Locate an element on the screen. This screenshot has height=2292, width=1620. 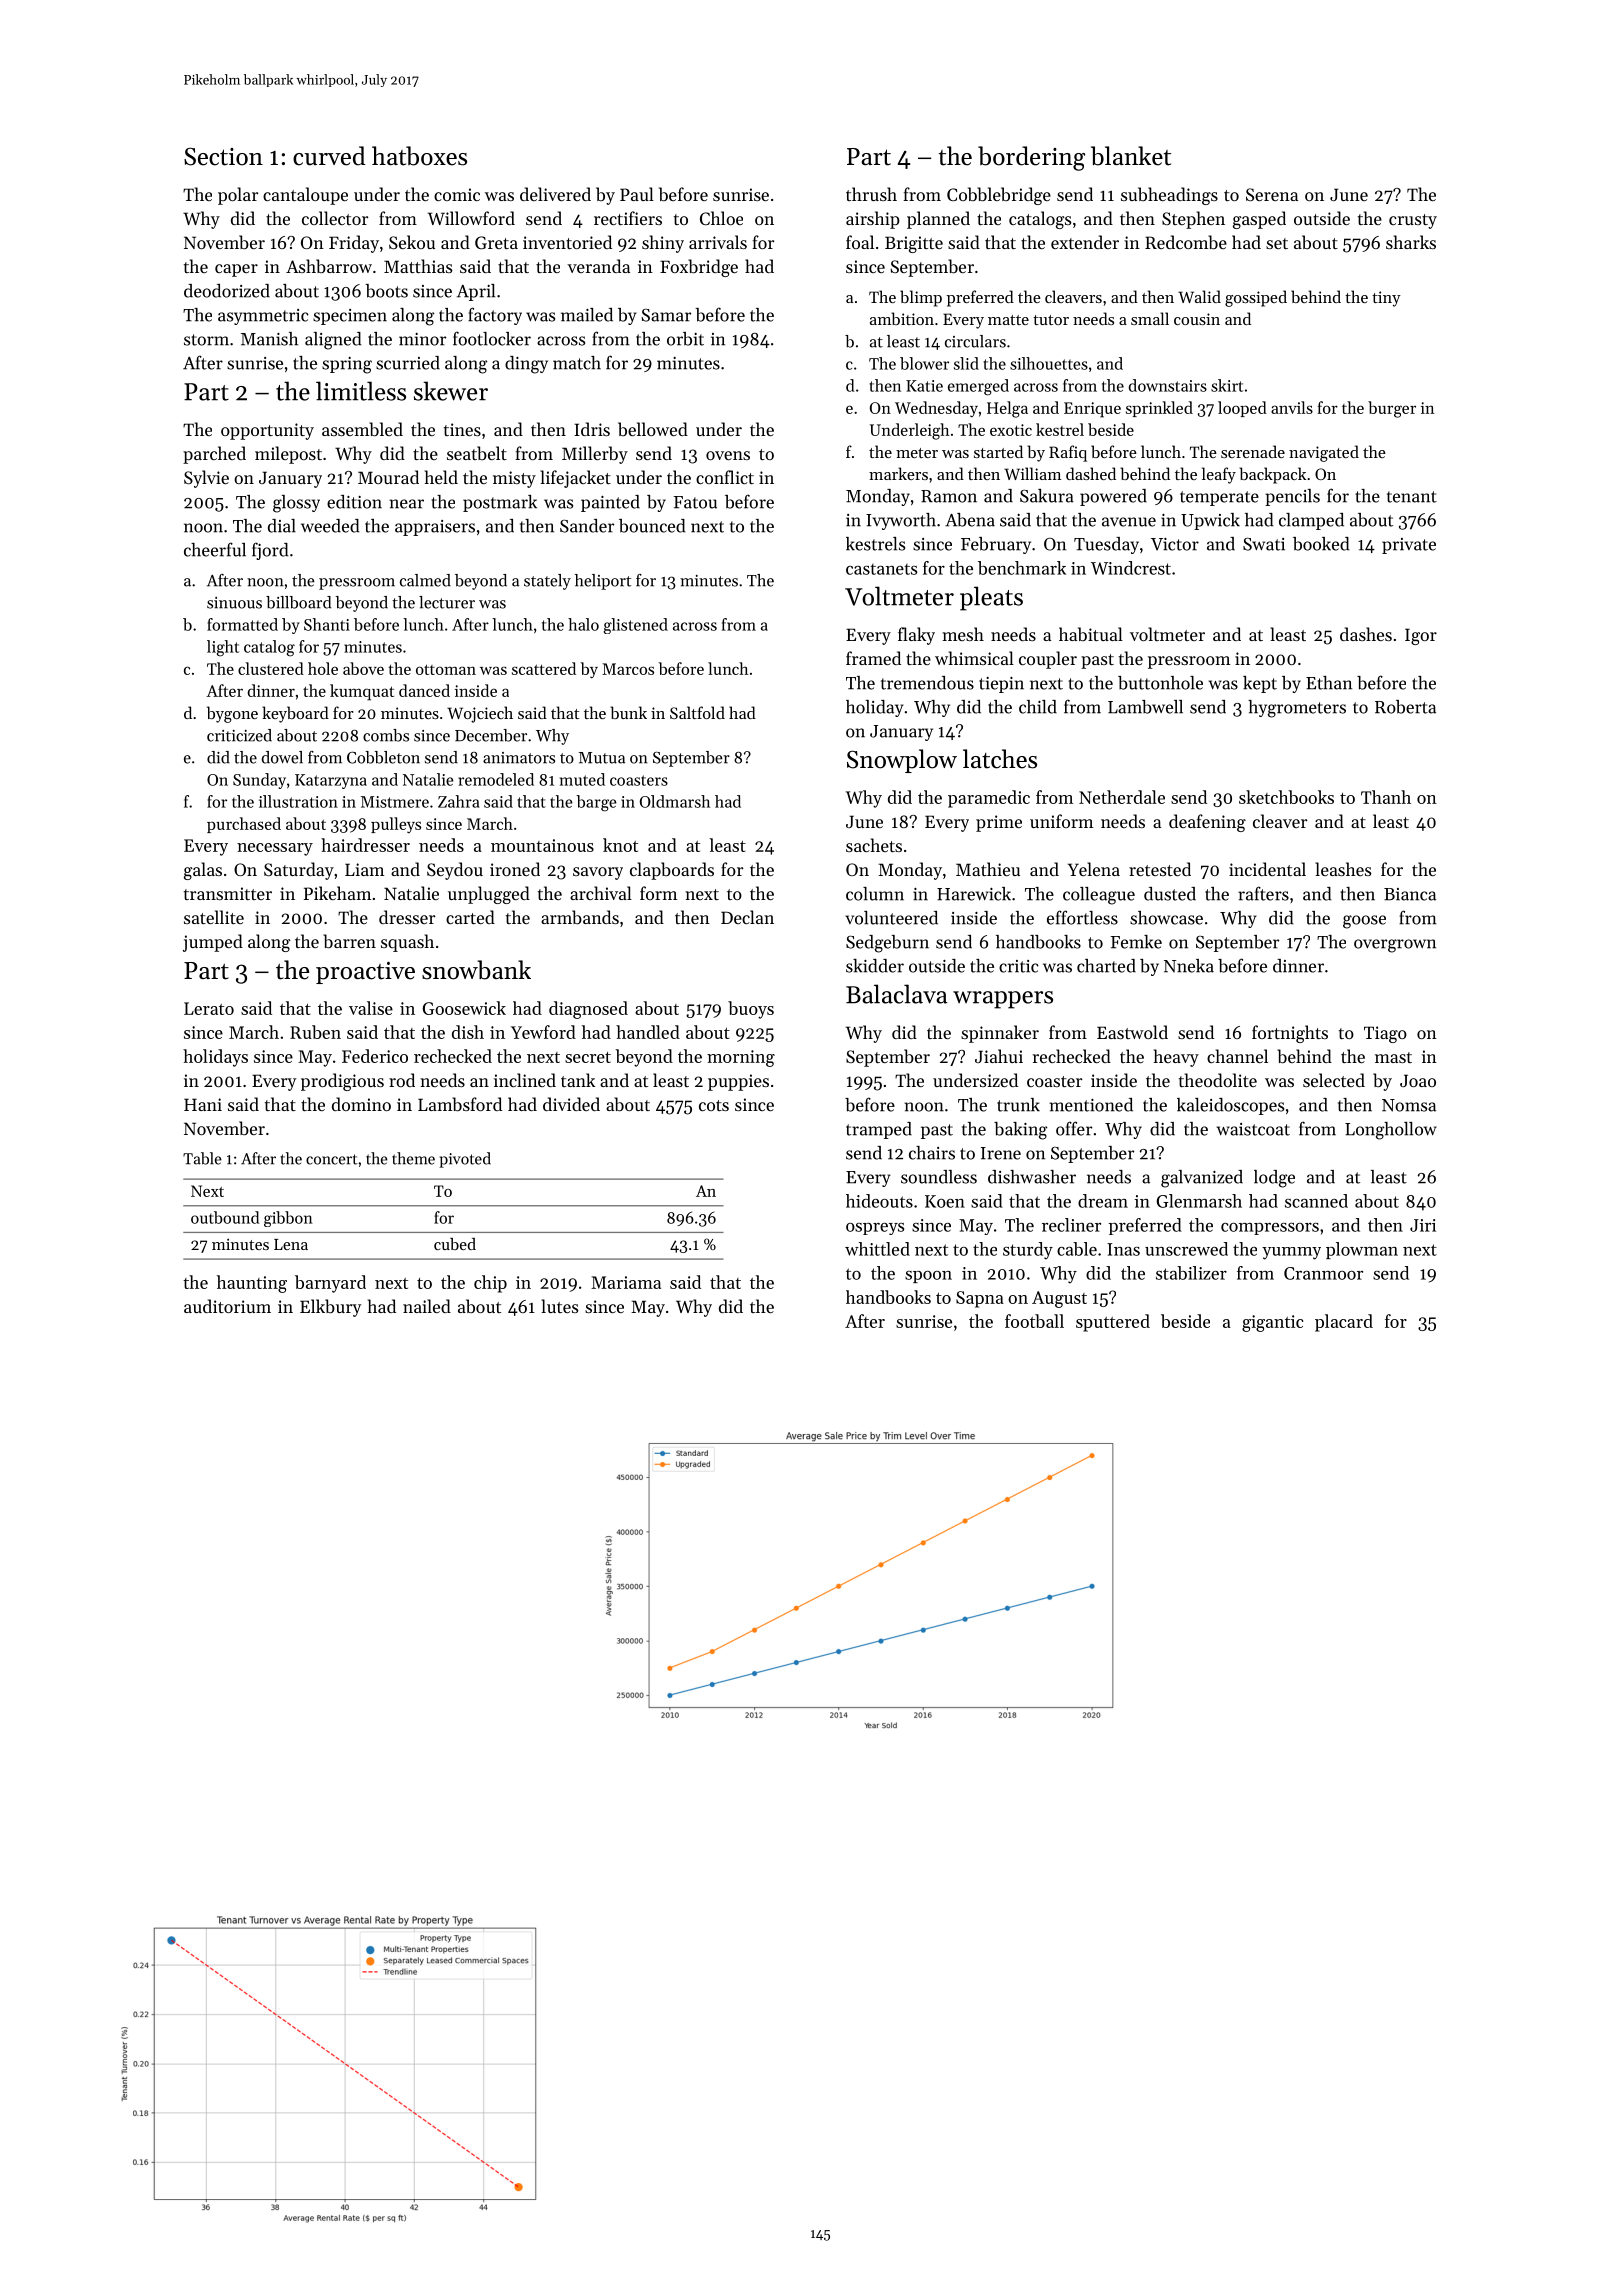
pleats is located at coordinates (991, 598).
